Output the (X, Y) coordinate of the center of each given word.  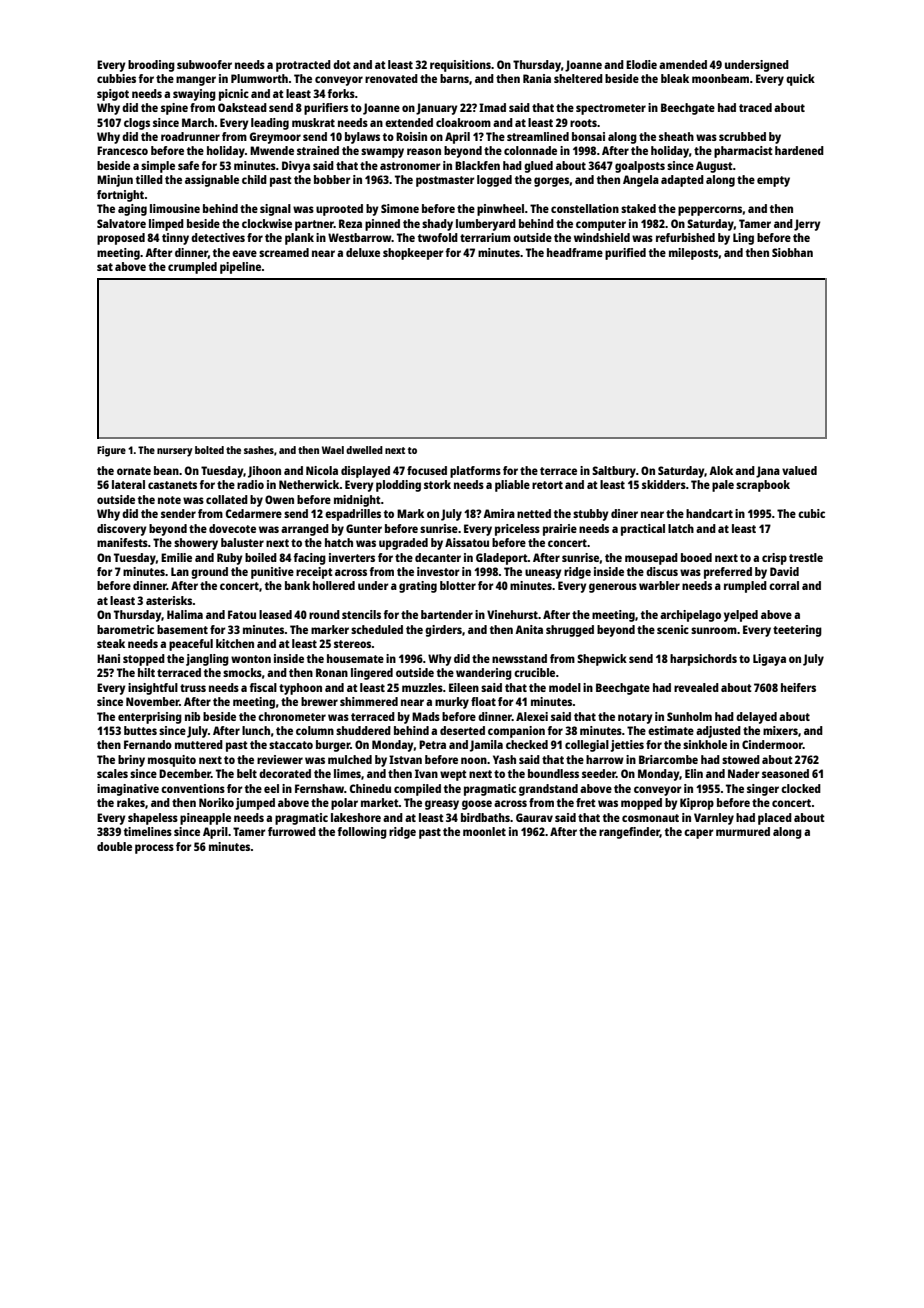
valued (799, 470)
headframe (575, 252)
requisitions (460, 66)
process (154, 849)
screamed (284, 252)
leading (270, 124)
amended (683, 64)
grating (418, 587)
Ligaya (769, 660)
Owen (279, 499)
